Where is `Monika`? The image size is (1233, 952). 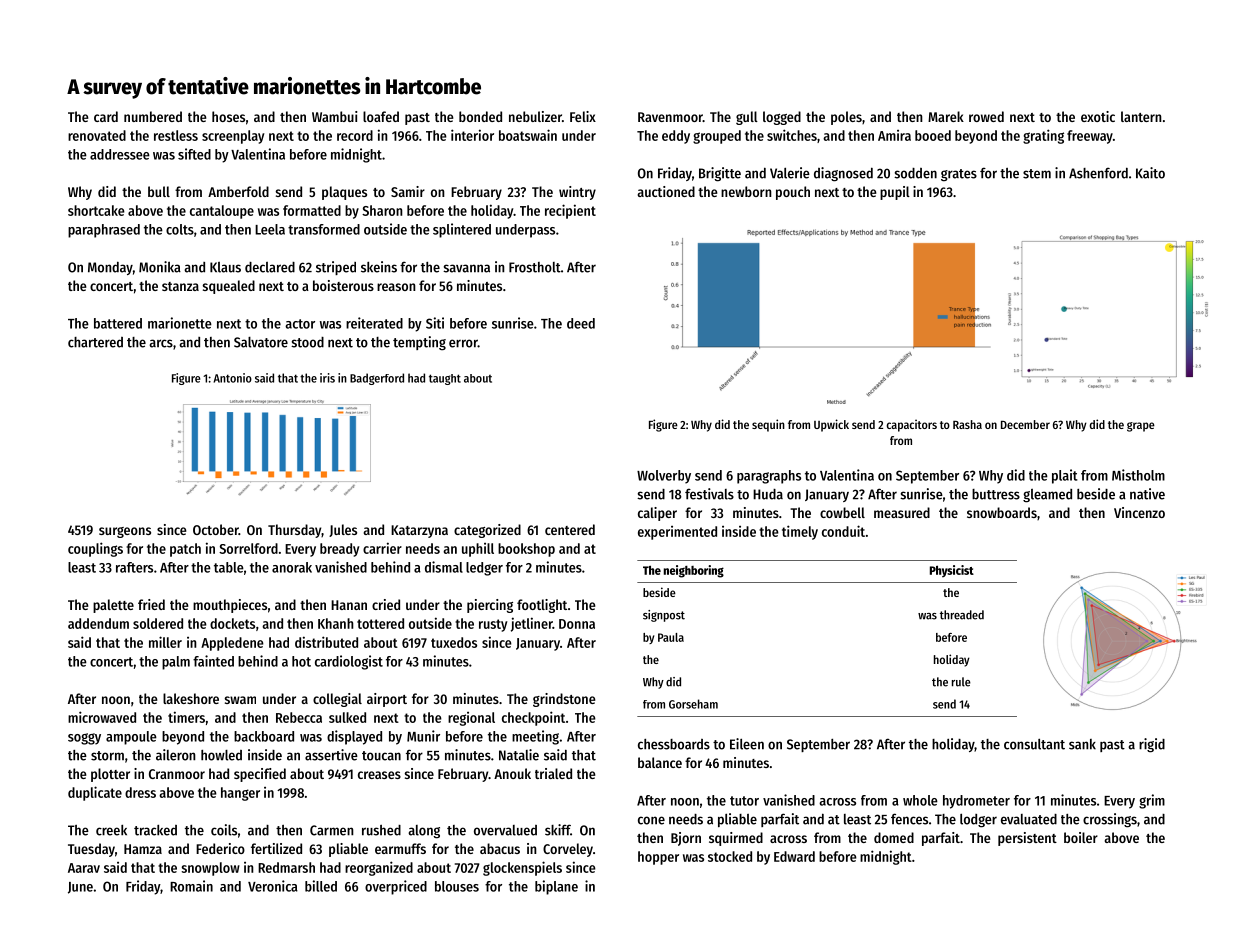
Monika is located at coordinates (160, 267).
